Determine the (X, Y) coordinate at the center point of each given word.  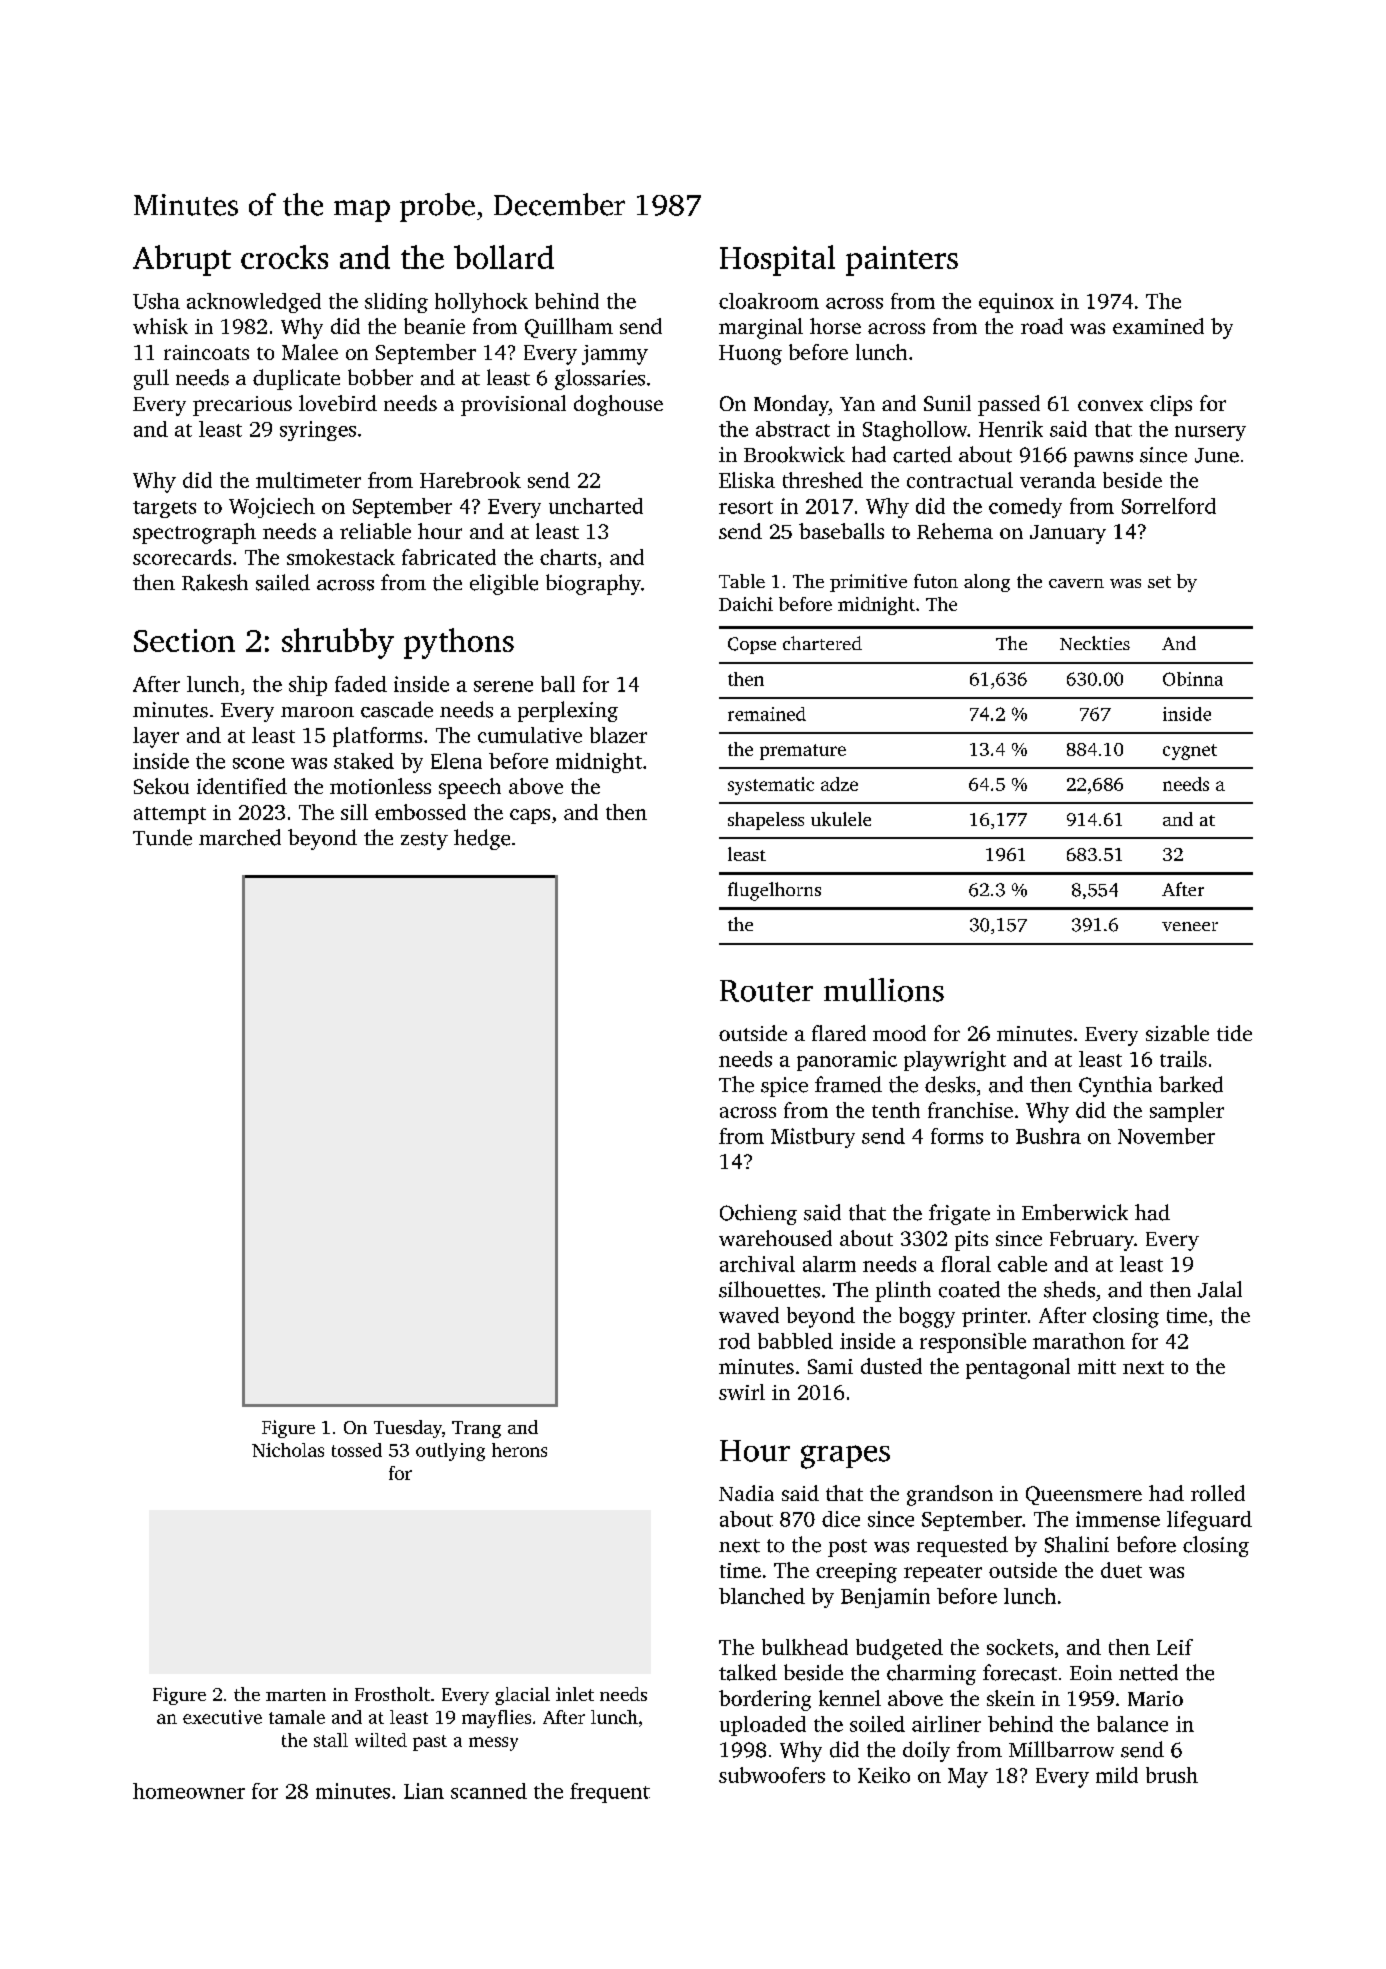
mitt (1097, 1366)
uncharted (596, 506)
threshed (823, 480)
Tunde (162, 837)
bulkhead (805, 1647)
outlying (450, 1452)
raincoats (206, 352)
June (1217, 455)
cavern (1076, 583)
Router (766, 991)
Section (184, 640)
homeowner (189, 1791)
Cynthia (1115, 1086)
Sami (830, 1366)
